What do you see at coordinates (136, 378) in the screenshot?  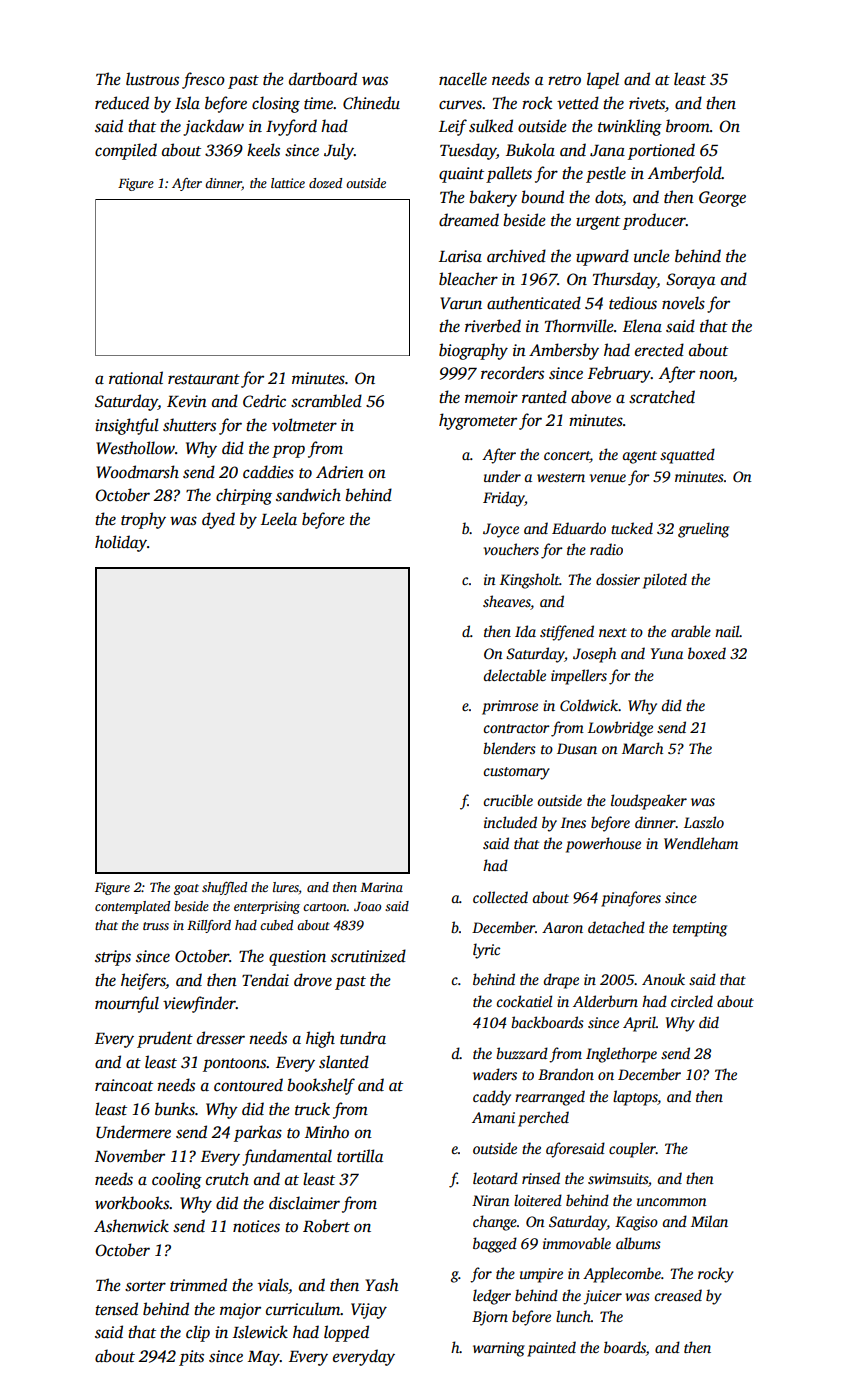 I see `rational` at bounding box center [136, 378].
